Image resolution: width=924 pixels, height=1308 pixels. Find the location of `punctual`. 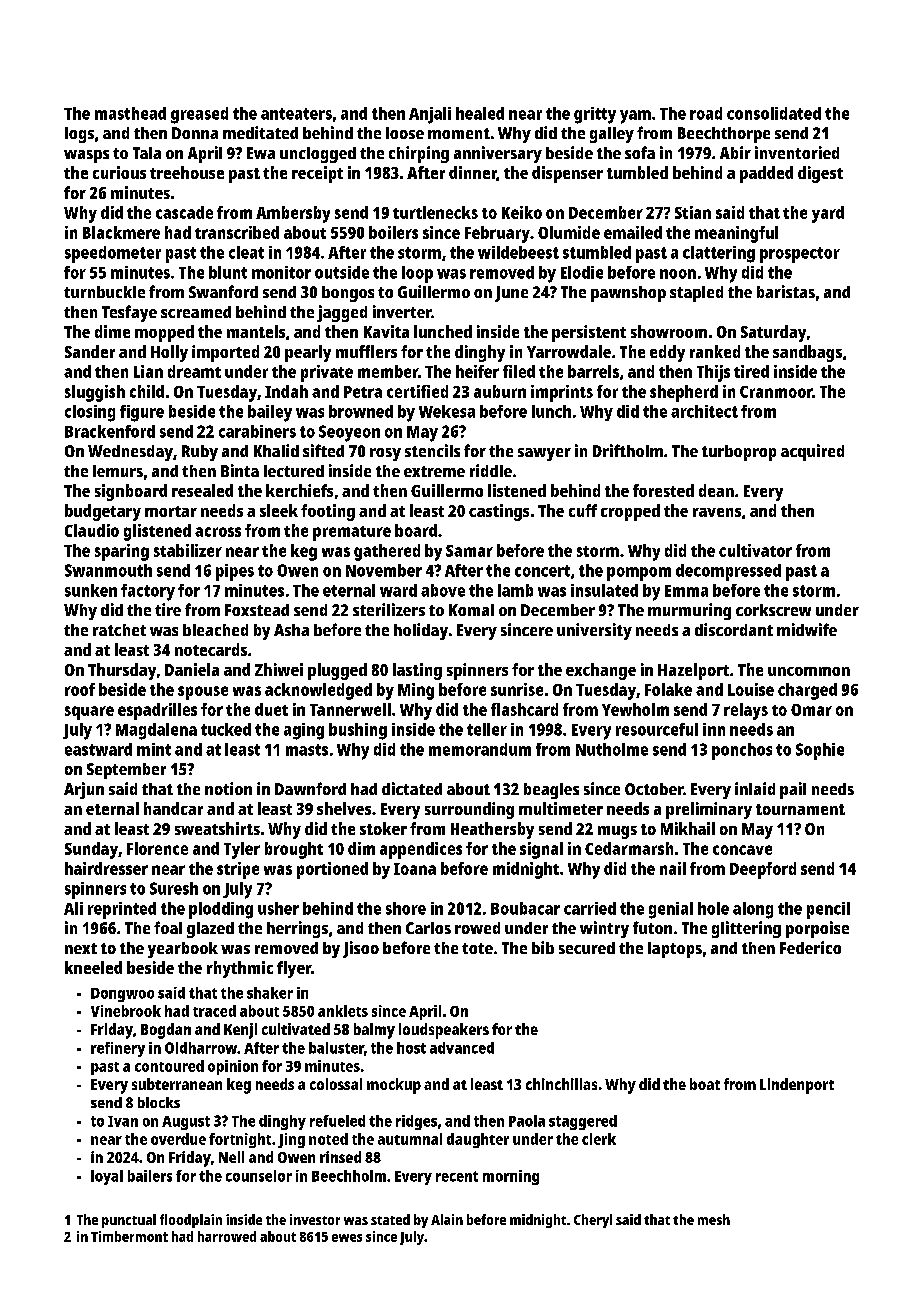

punctual is located at coordinates (129, 1221).
